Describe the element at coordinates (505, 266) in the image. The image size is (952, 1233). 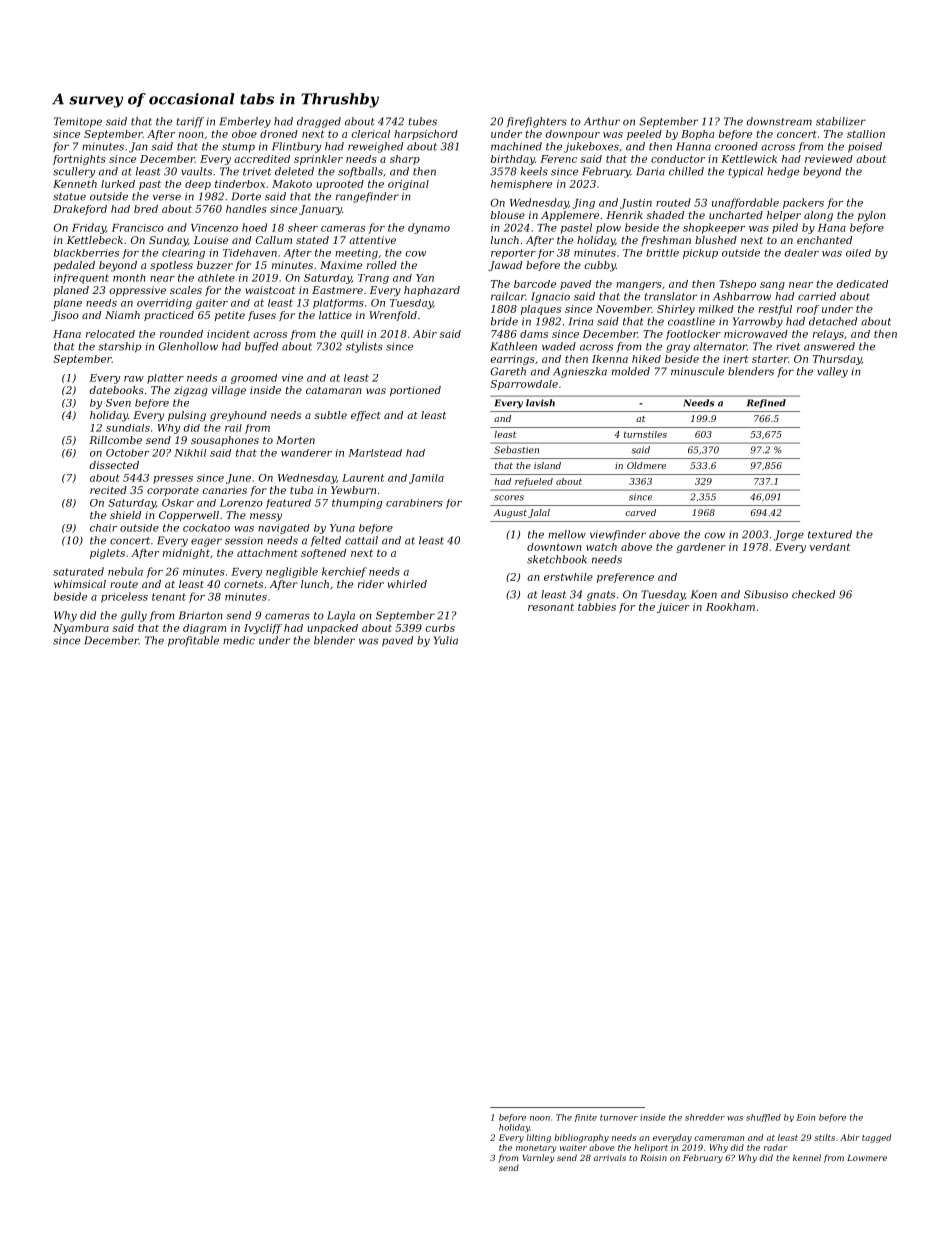
I see `Jawad` at that location.
